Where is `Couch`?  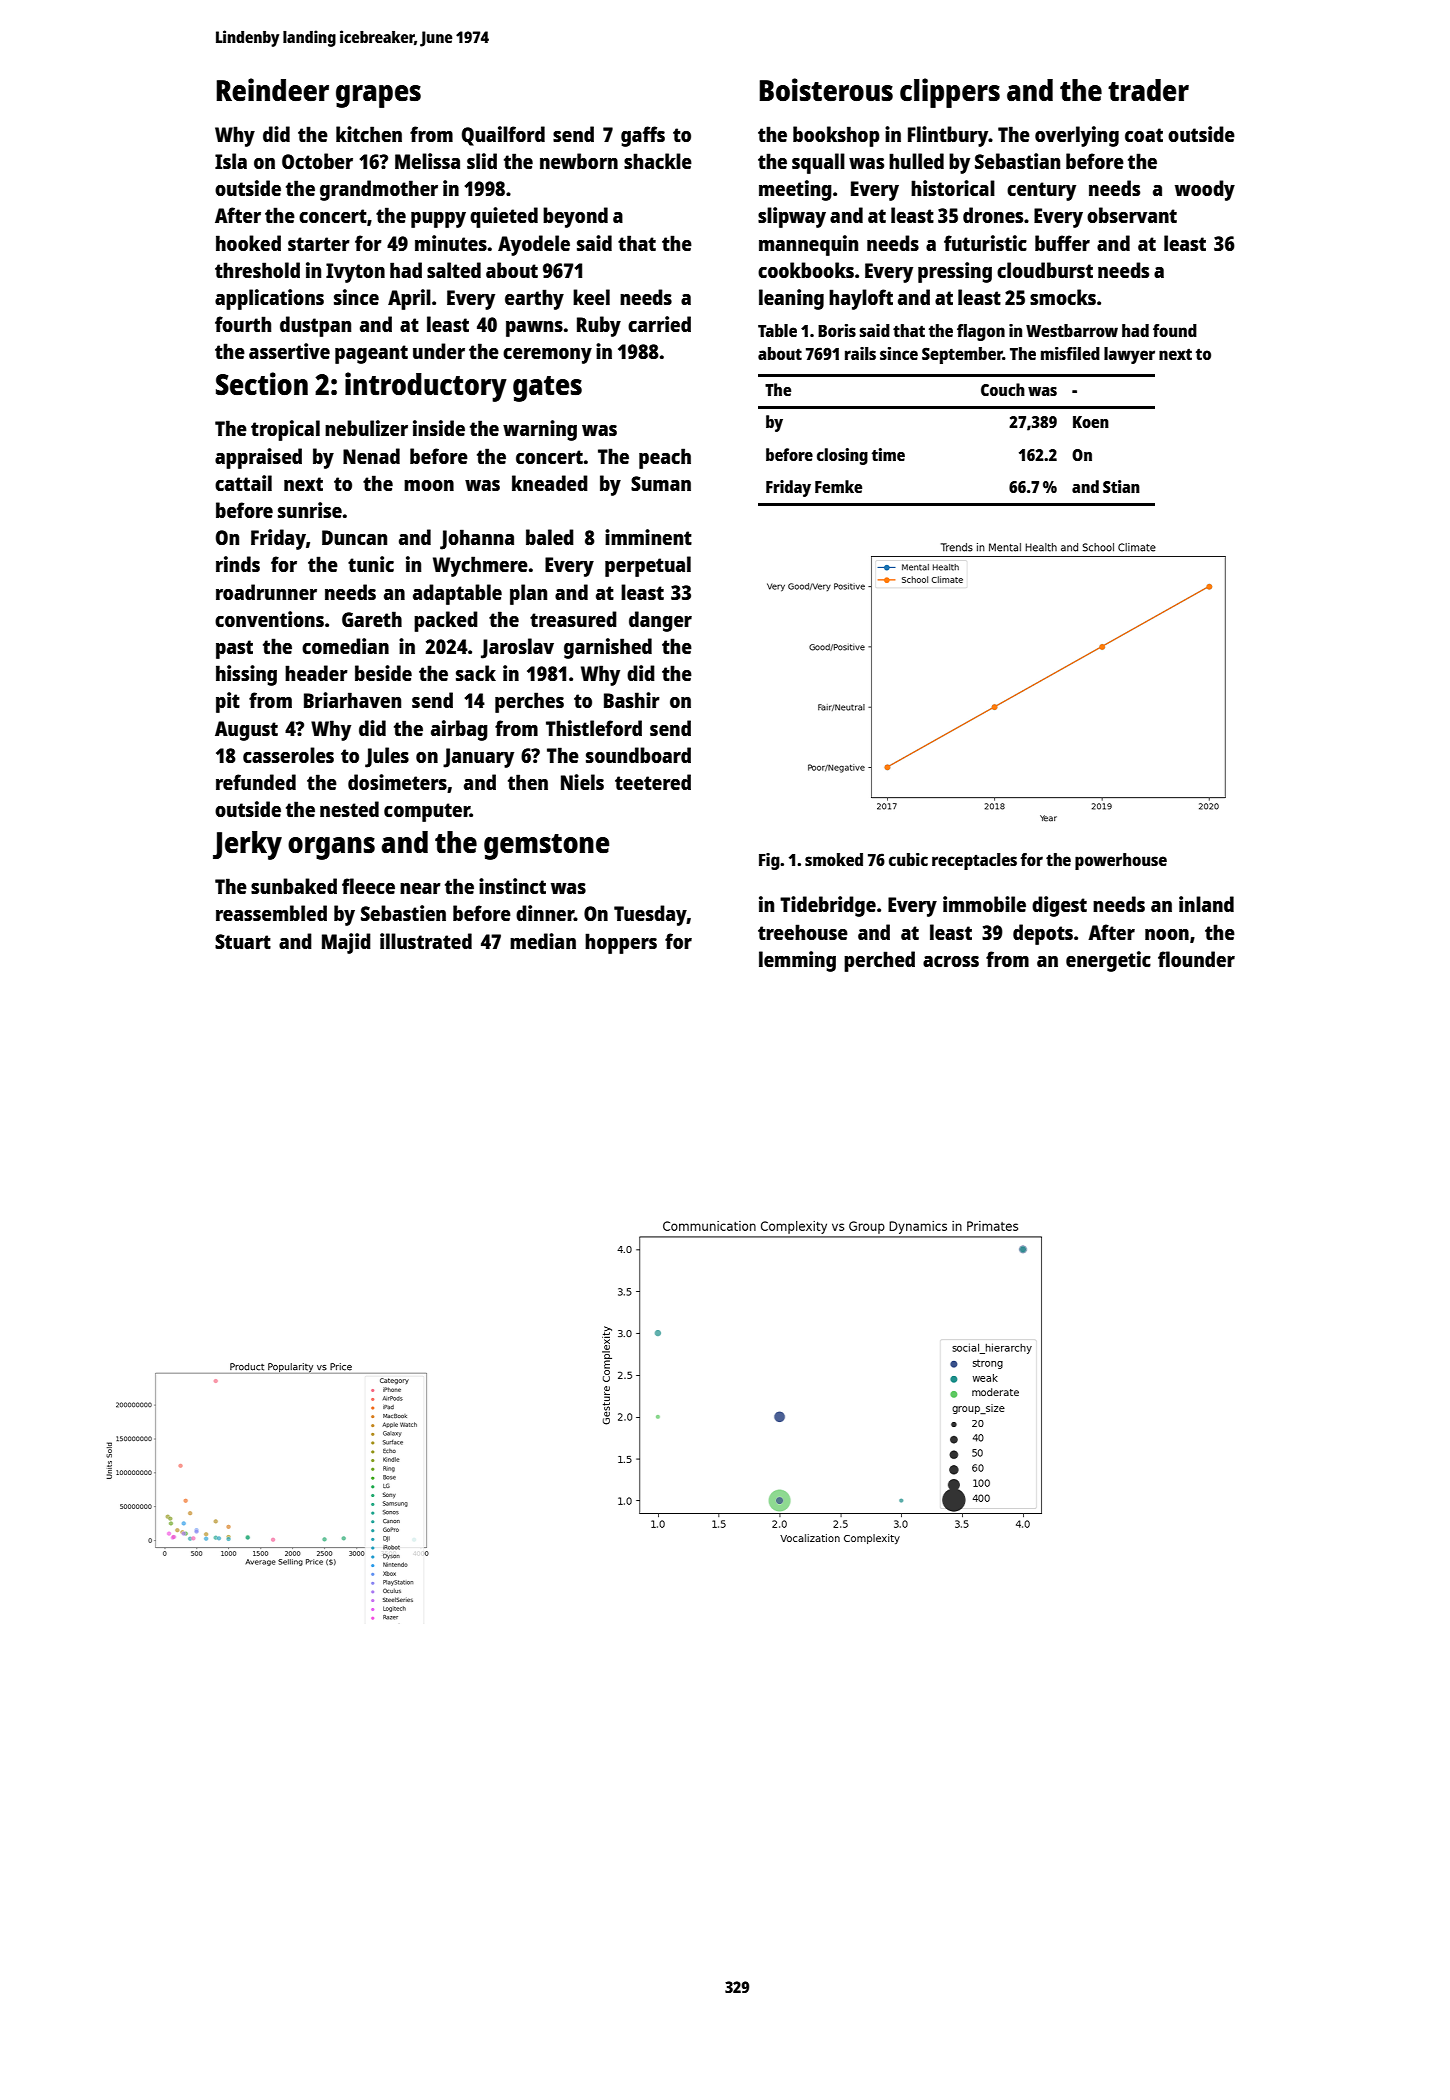 Couch is located at coordinates (1003, 389).
